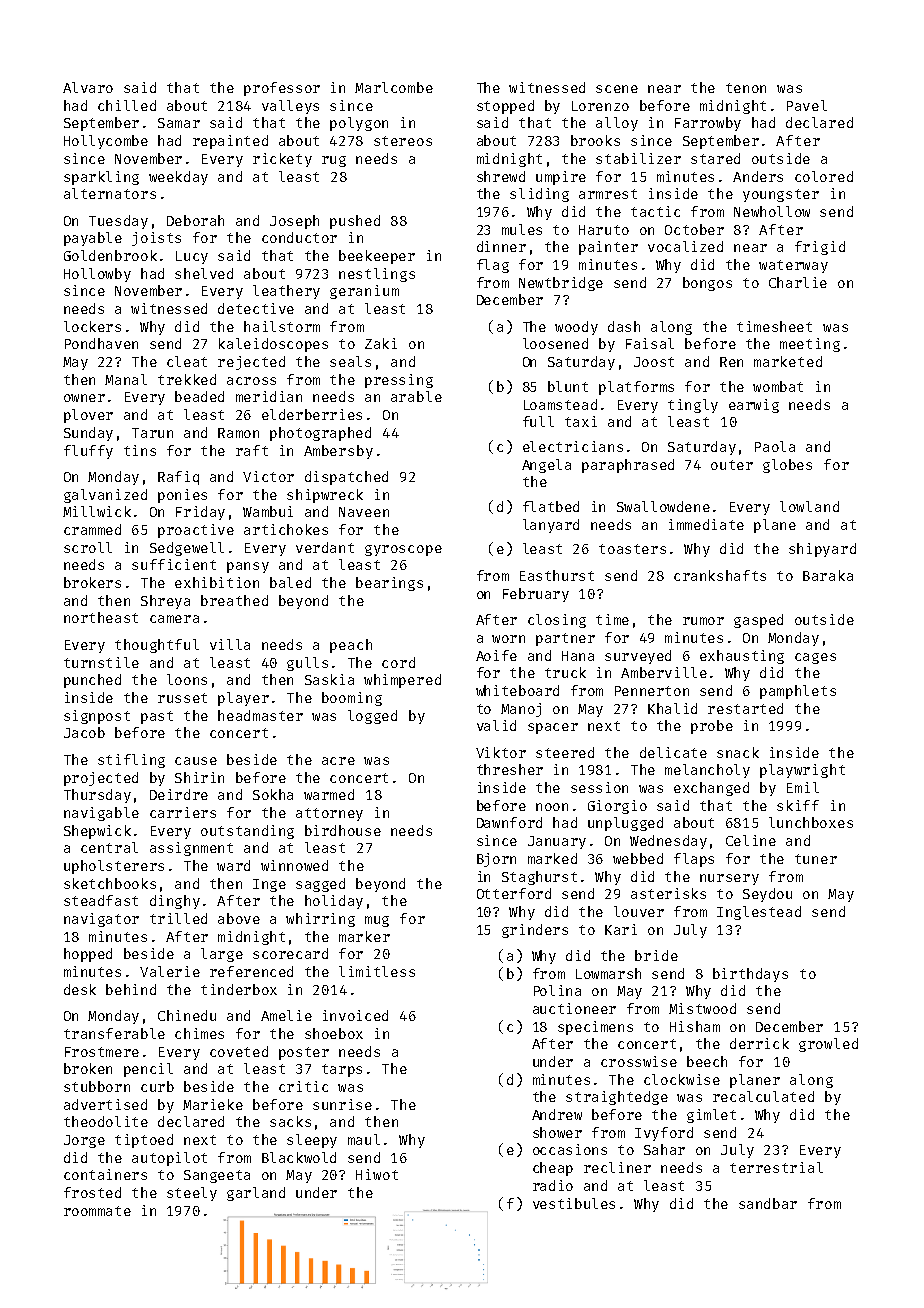 The image size is (924, 1308). Describe the element at coordinates (560, 404) in the image. I see `Loamstead` at that location.
